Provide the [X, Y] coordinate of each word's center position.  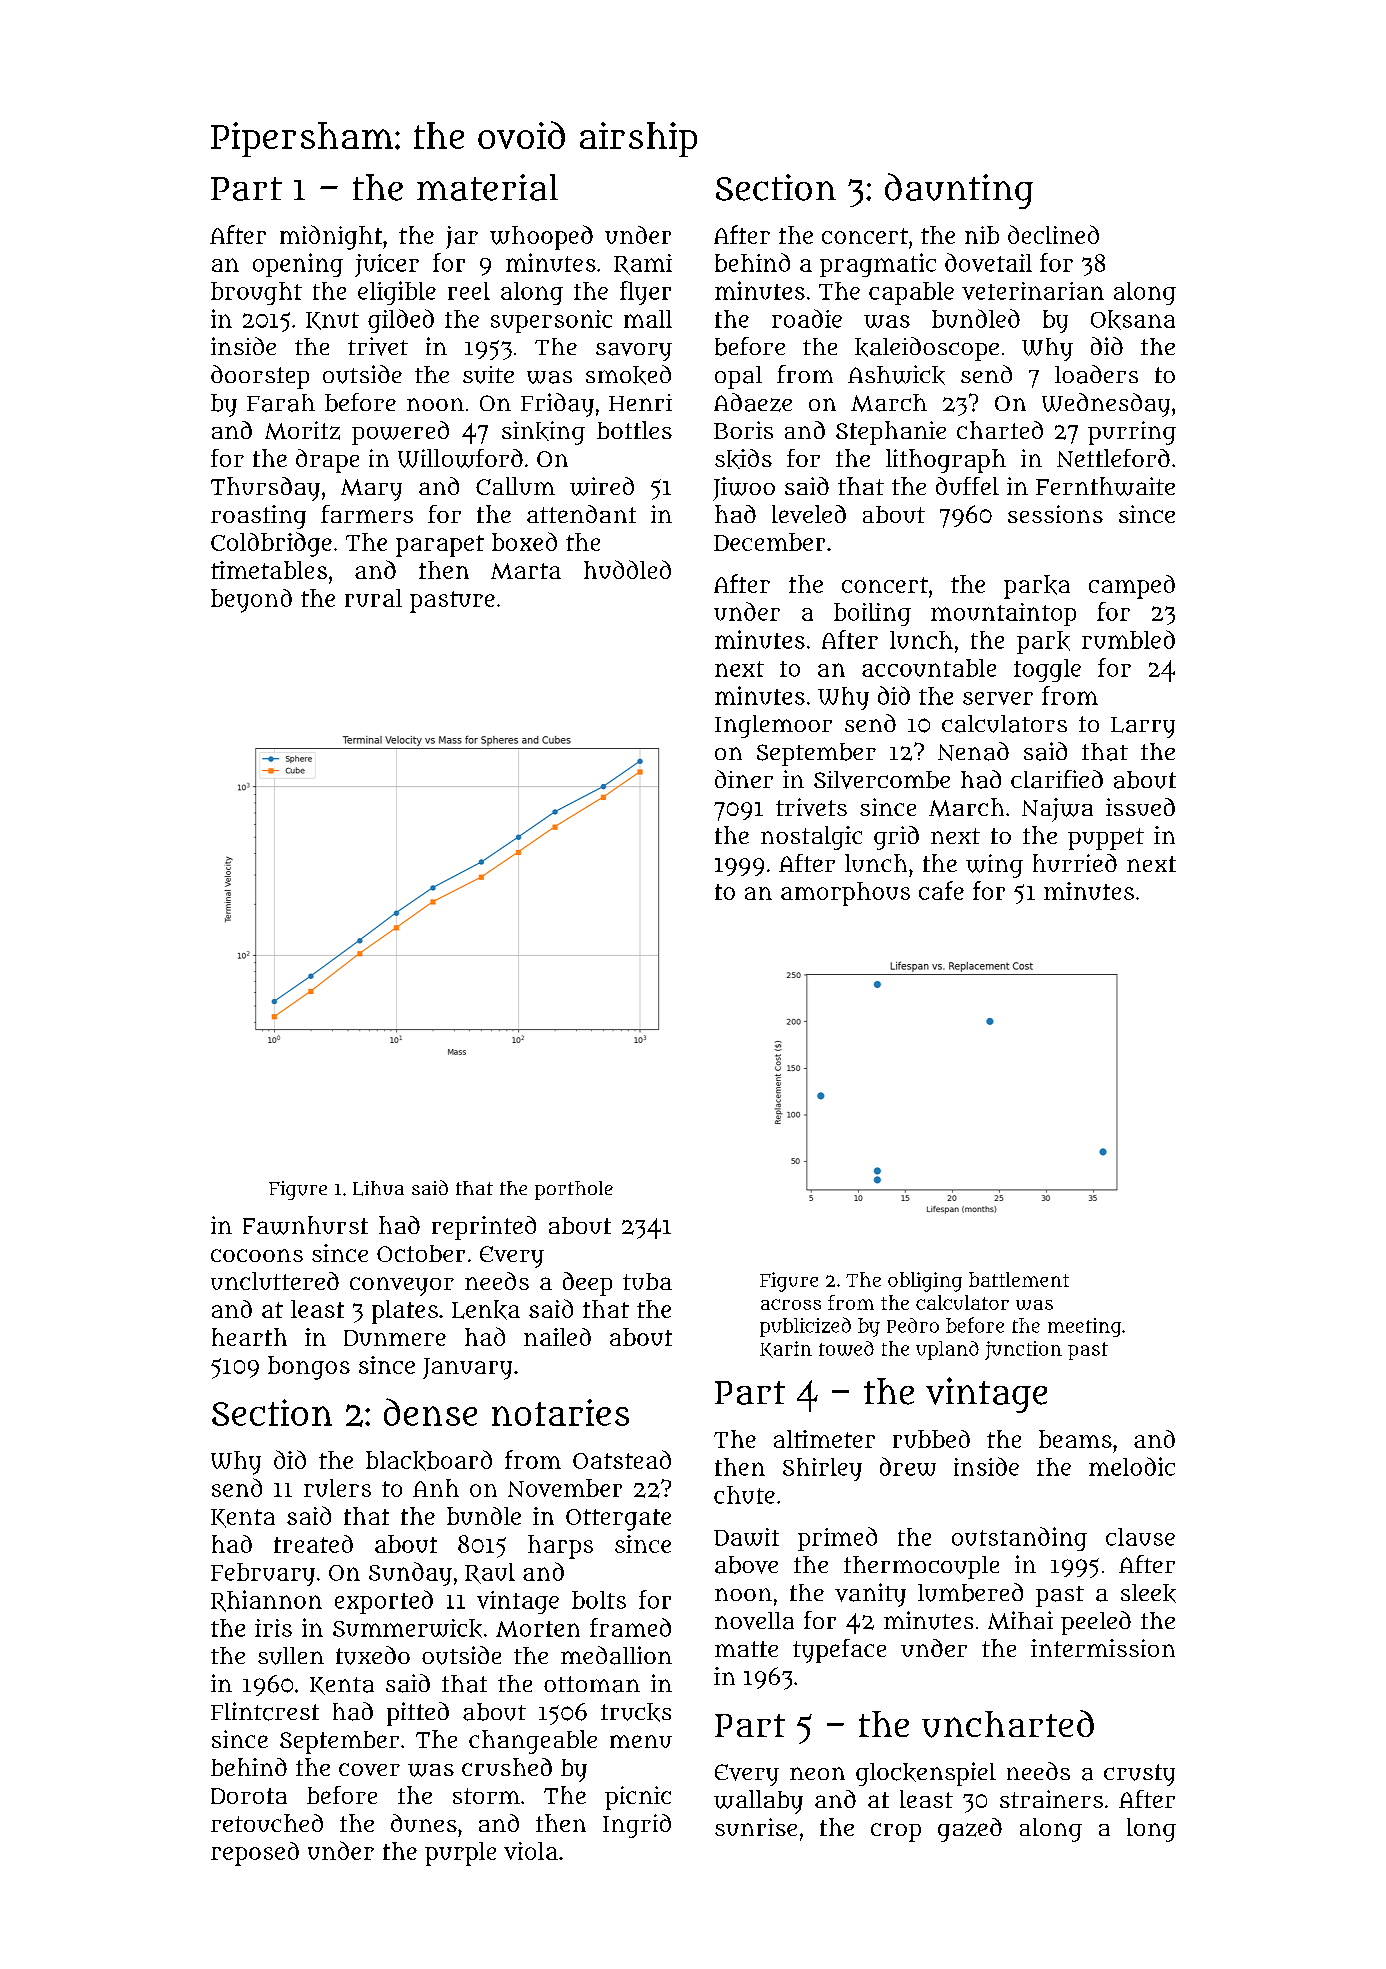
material [487, 187]
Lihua [378, 1188]
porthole [574, 1190]
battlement [1019, 1279]
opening [298, 265]
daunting [959, 191]
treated [313, 1544]
